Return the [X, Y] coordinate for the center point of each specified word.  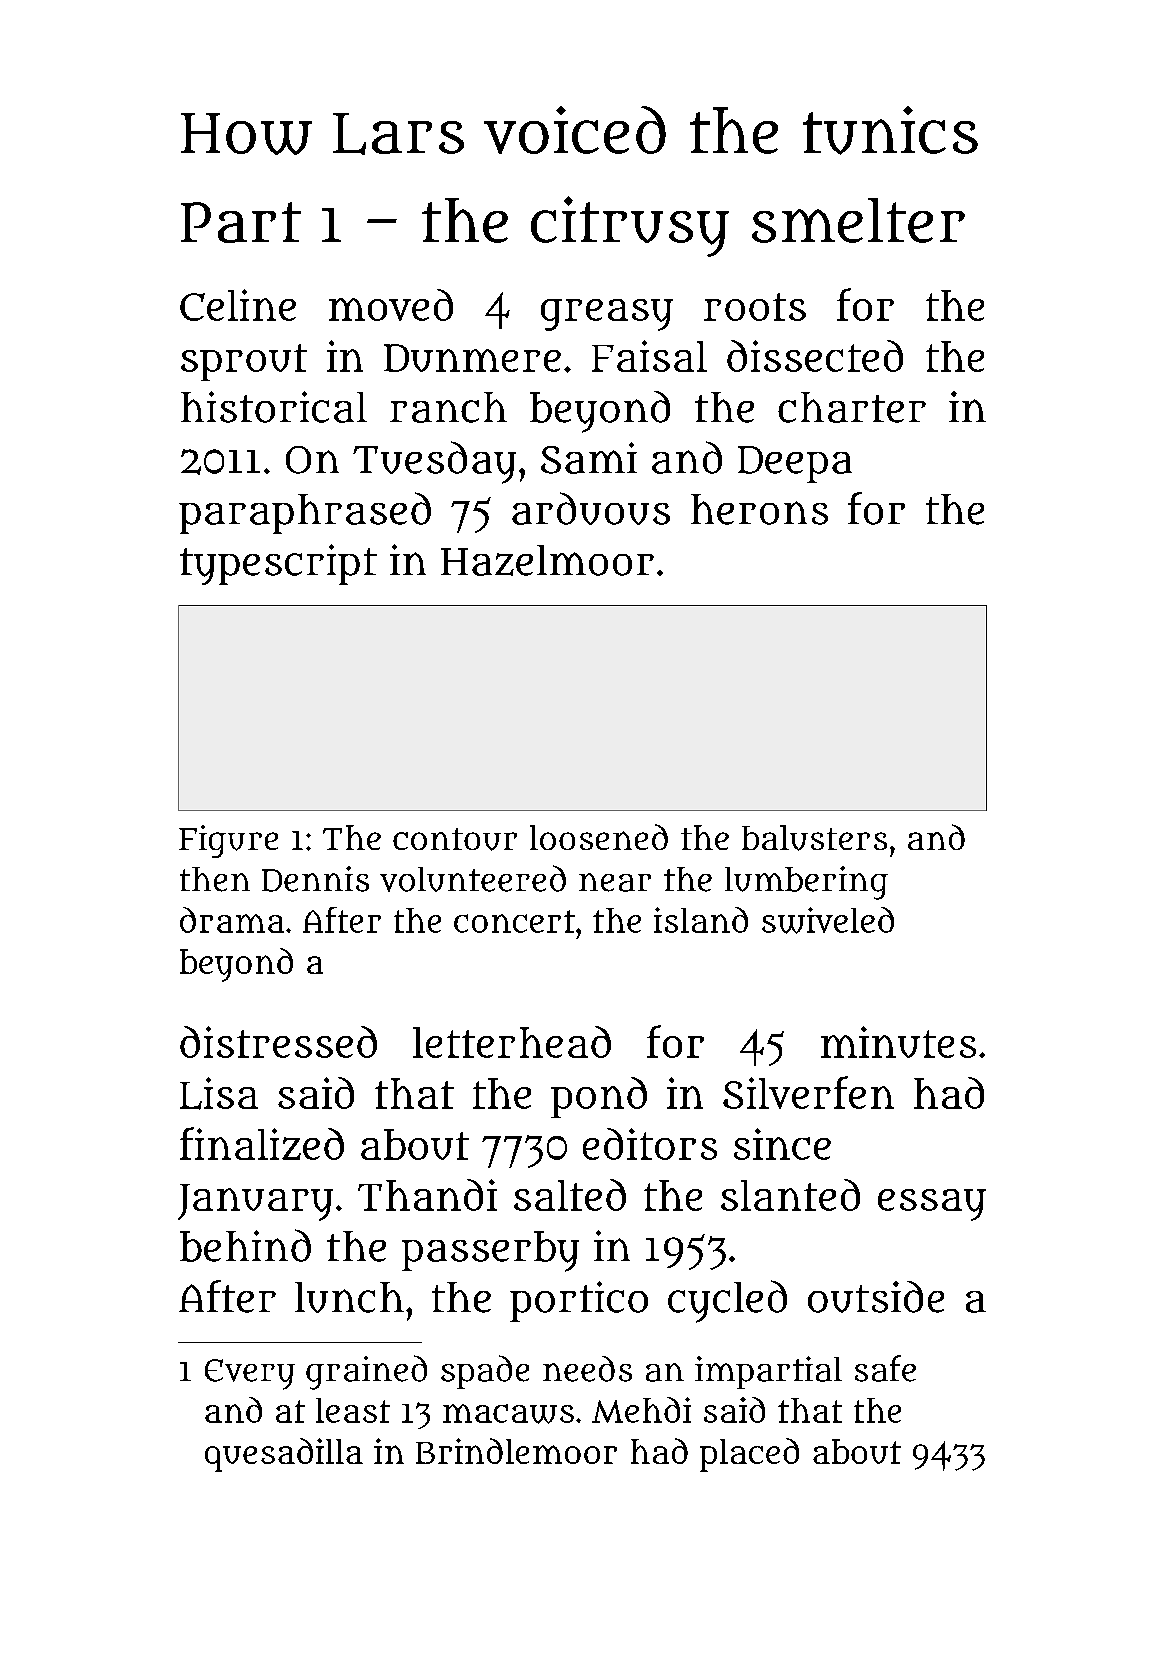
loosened [599, 837]
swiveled [828, 920]
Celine [238, 305]
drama [232, 920]
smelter [858, 220]
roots [755, 307]
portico [579, 1301]
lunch [349, 1297]
